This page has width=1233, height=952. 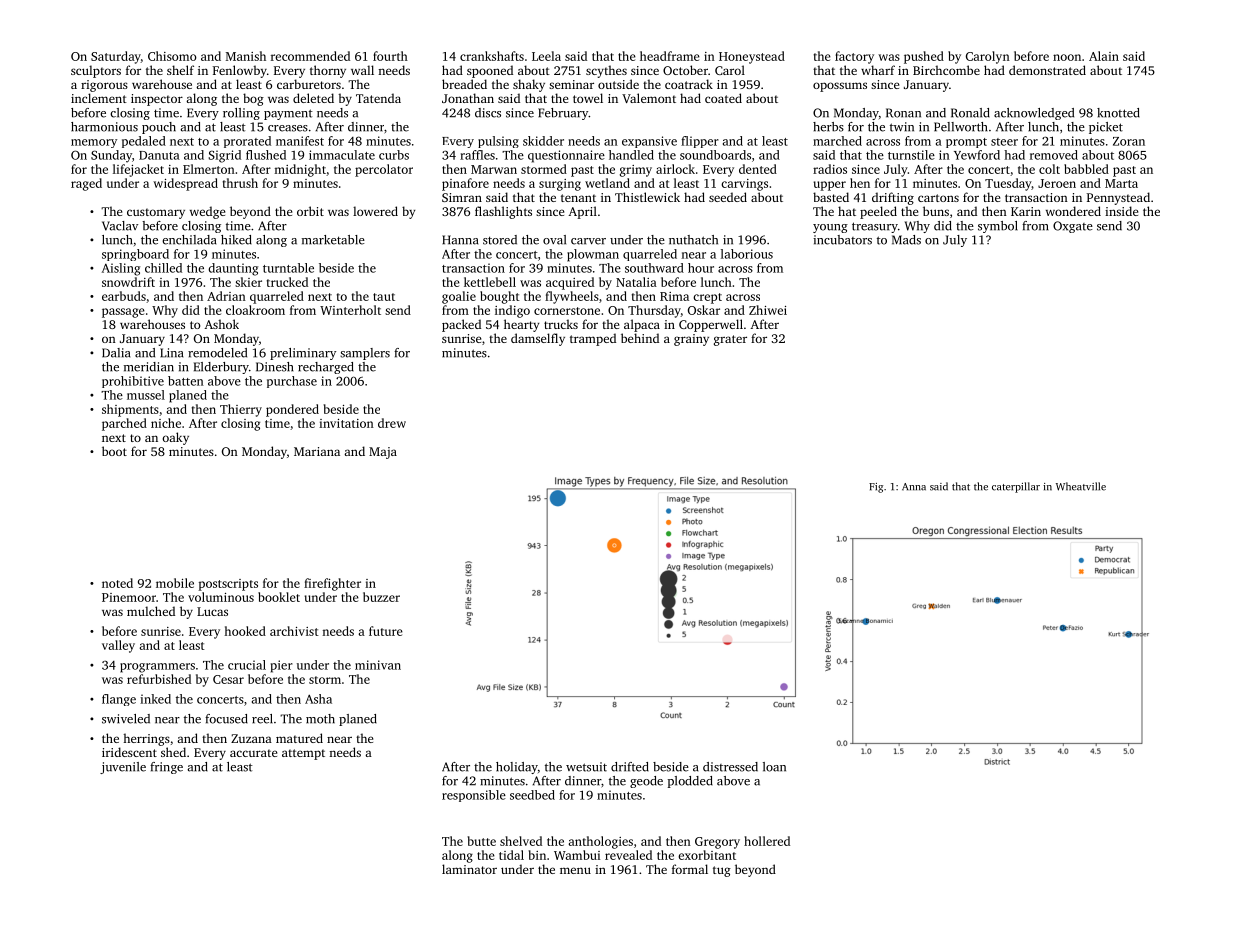 What do you see at coordinates (588, 241) in the page?
I see `carver` at bounding box center [588, 241].
